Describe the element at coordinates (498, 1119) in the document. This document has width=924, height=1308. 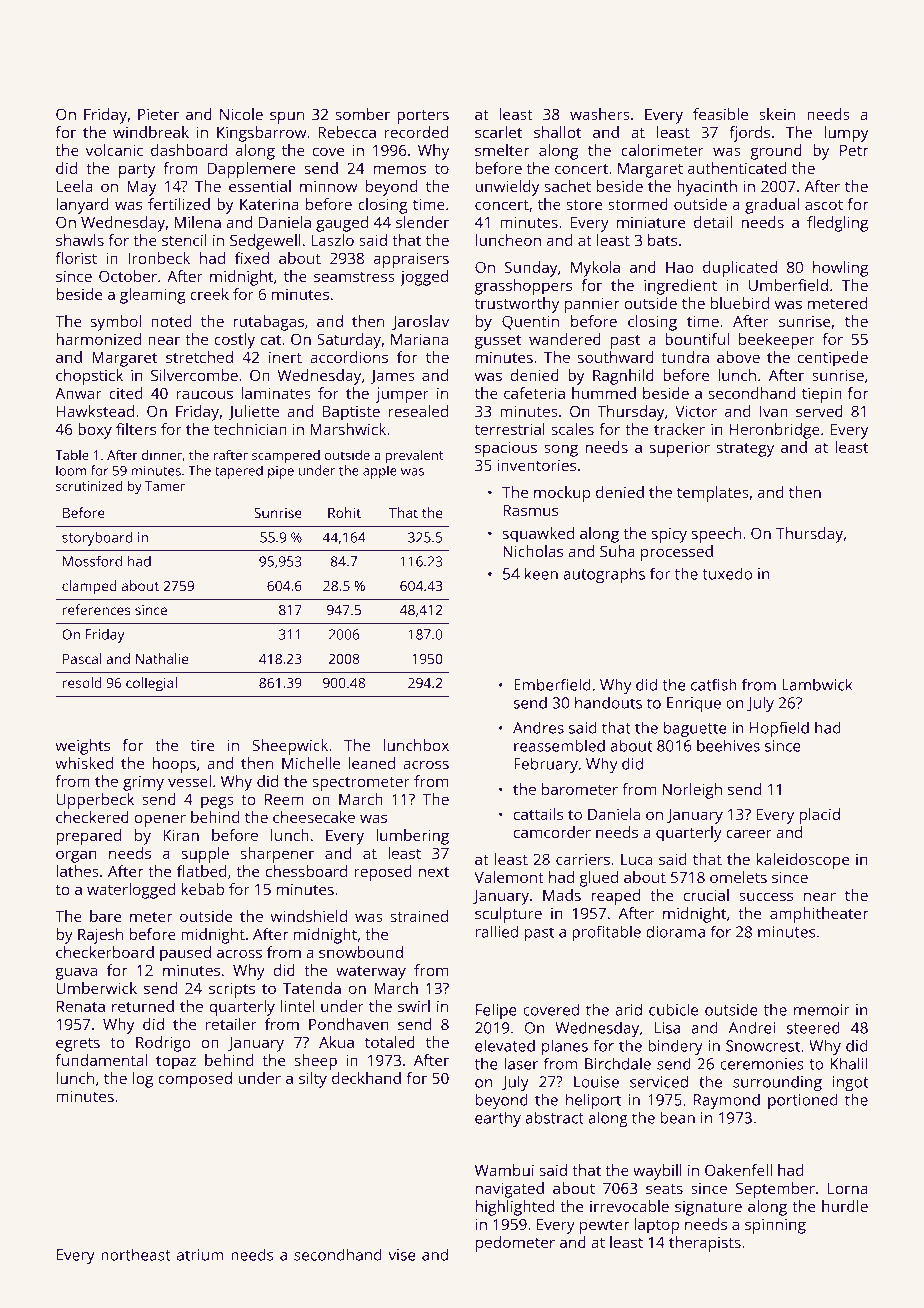
I see `earthy` at that location.
